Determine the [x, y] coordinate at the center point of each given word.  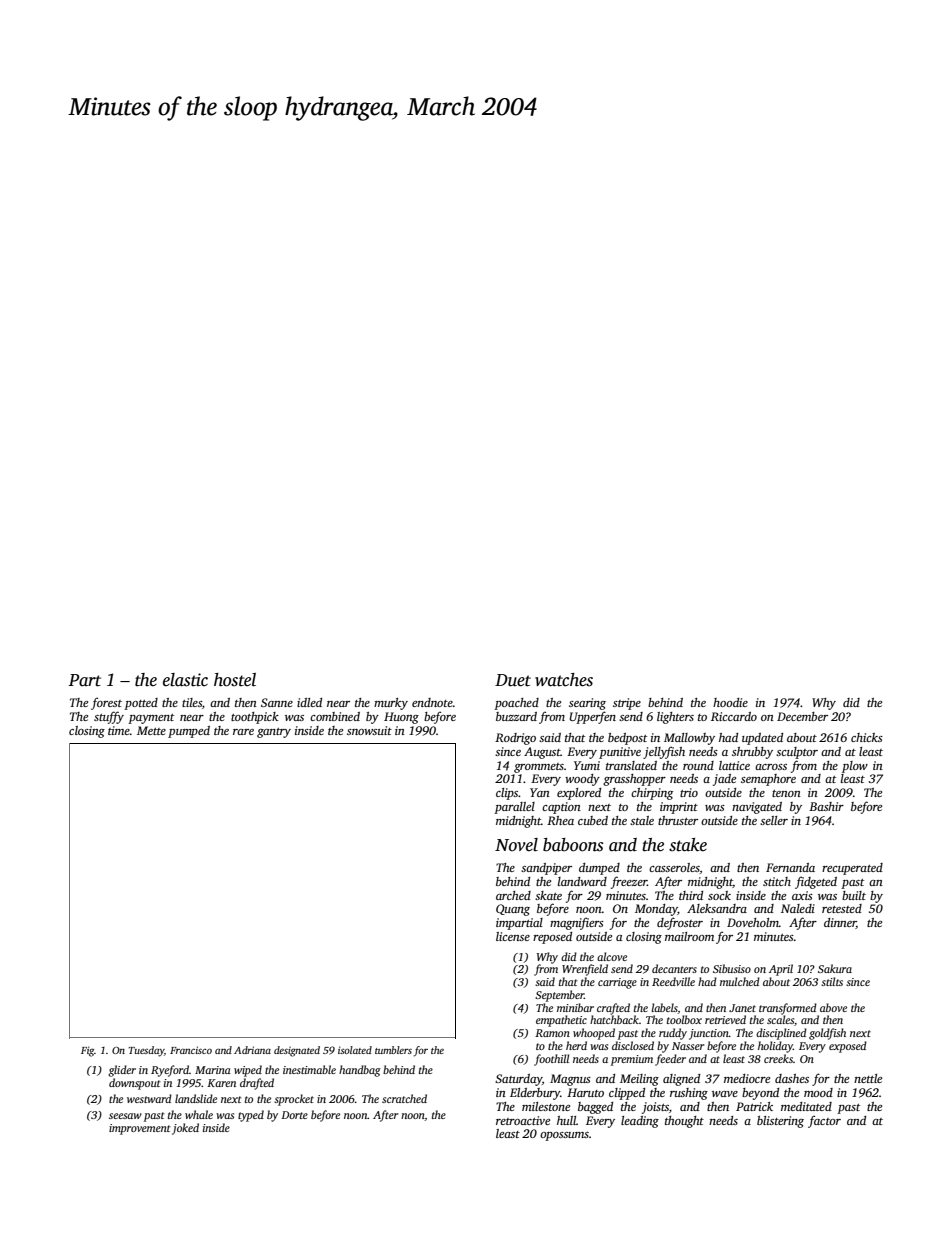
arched [513, 895]
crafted [613, 1009]
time [119, 730]
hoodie [730, 702]
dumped [599, 869]
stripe [627, 704]
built [854, 895]
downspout [135, 1084]
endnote [432, 702]
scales [780, 1019]
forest [106, 703]
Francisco [191, 1050]
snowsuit [369, 730]
